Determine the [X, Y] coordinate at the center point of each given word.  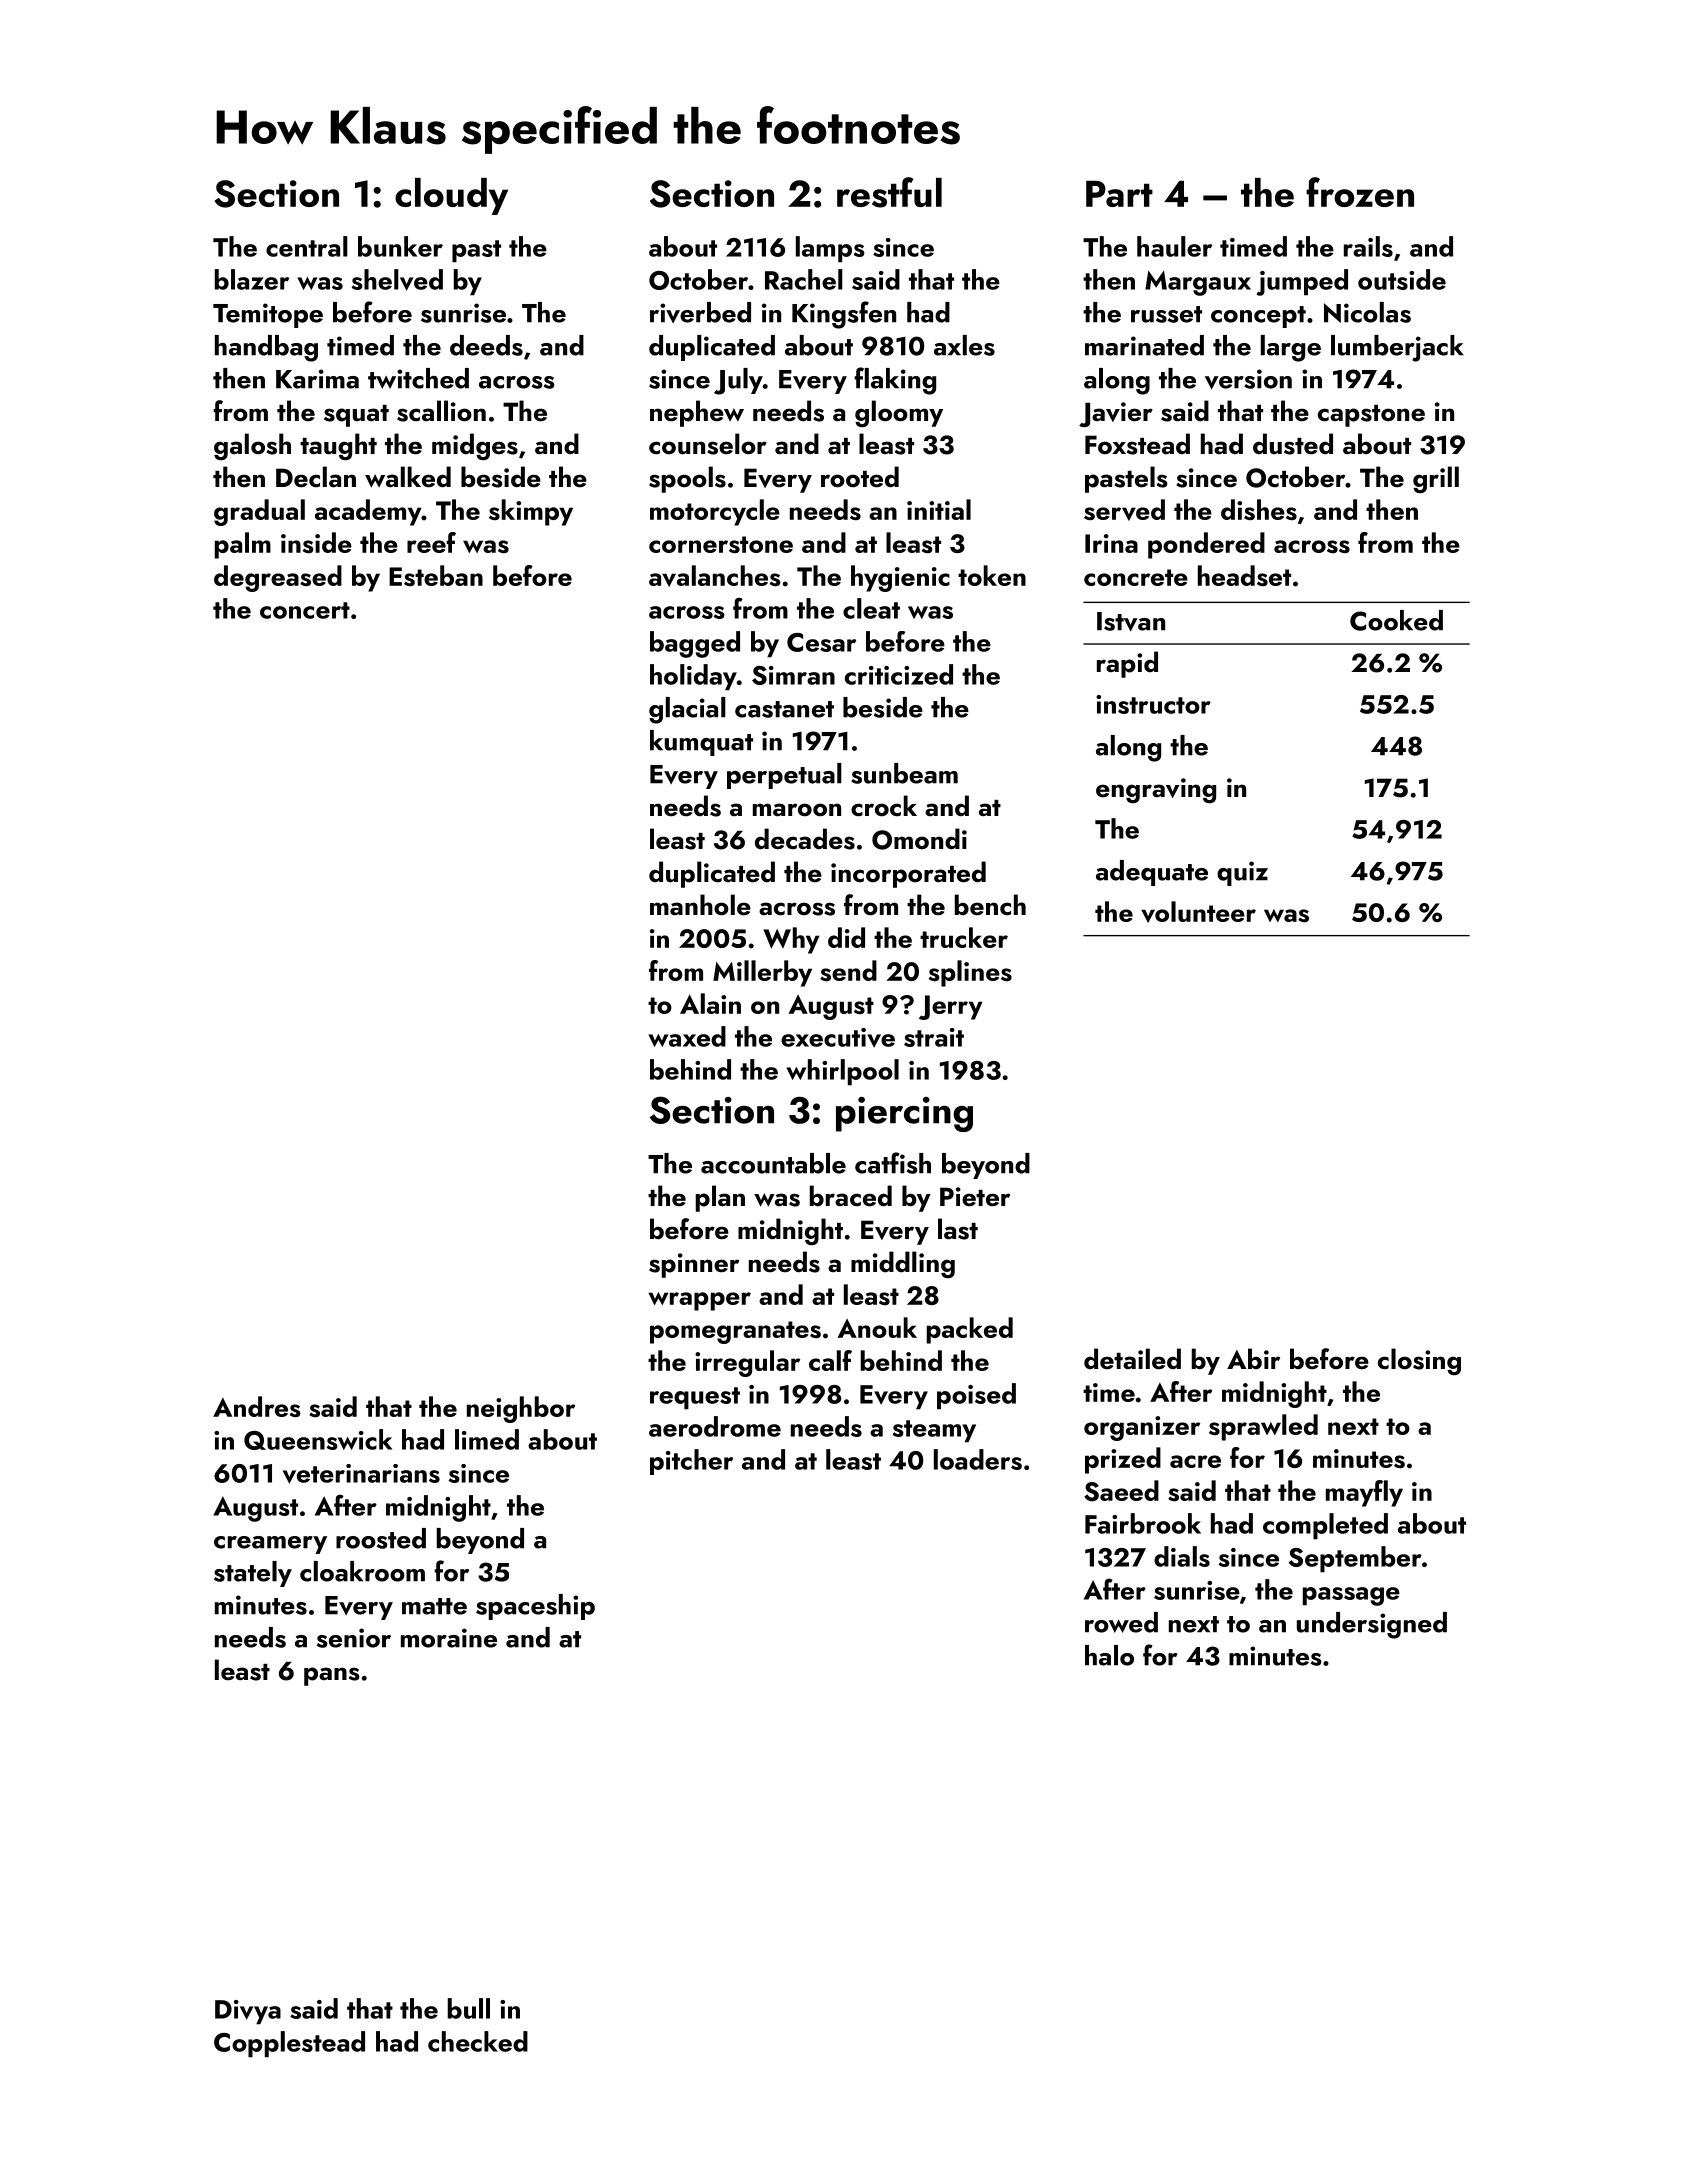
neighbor [521, 1409]
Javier [1116, 414]
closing [1419, 1361]
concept [1258, 317]
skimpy [531, 512]
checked [478, 2041]
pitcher [691, 1462]
